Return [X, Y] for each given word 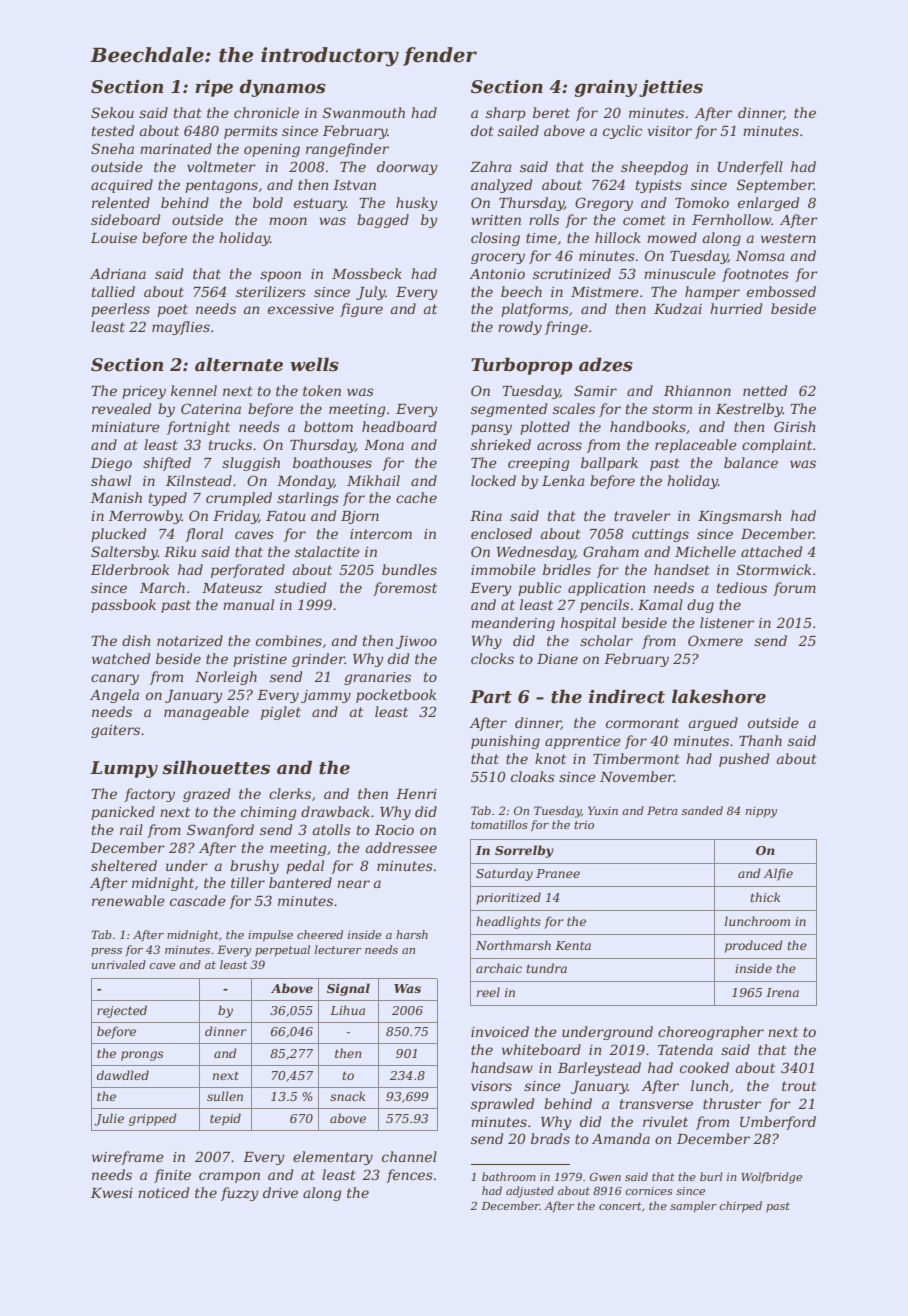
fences [409, 1176]
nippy [761, 812]
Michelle [705, 551]
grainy [606, 88]
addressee [401, 847]
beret [551, 112]
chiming [269, 813]
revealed [121, 408]
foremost [405, 589]
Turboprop [522, 366]
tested [113, 130]
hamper [712, 293]
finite [172, 1176]
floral [204, 535]
